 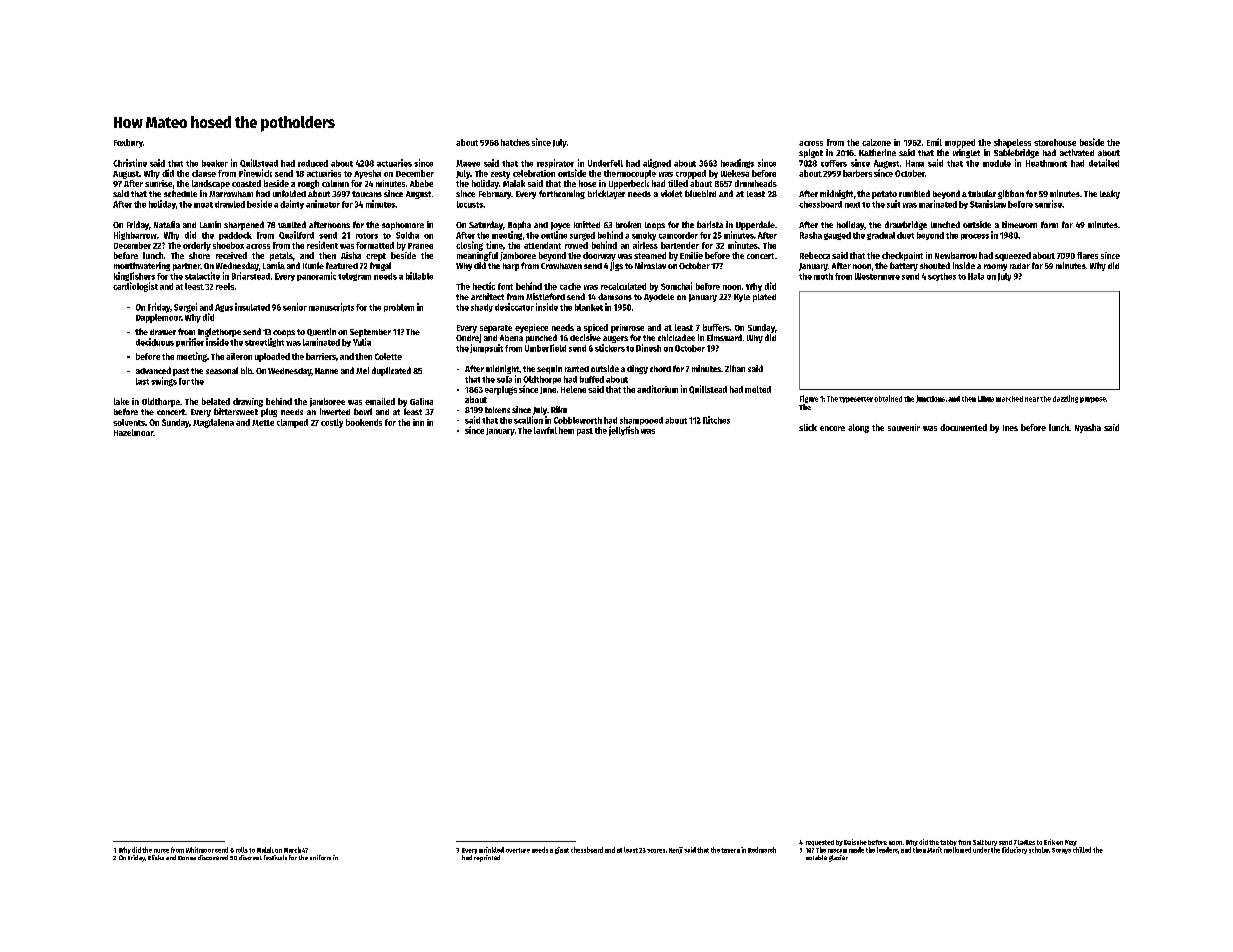 What do you see at coordinates (838, 858) in the screenshot?
I see `glazier` at bounding box center [838, 858].
